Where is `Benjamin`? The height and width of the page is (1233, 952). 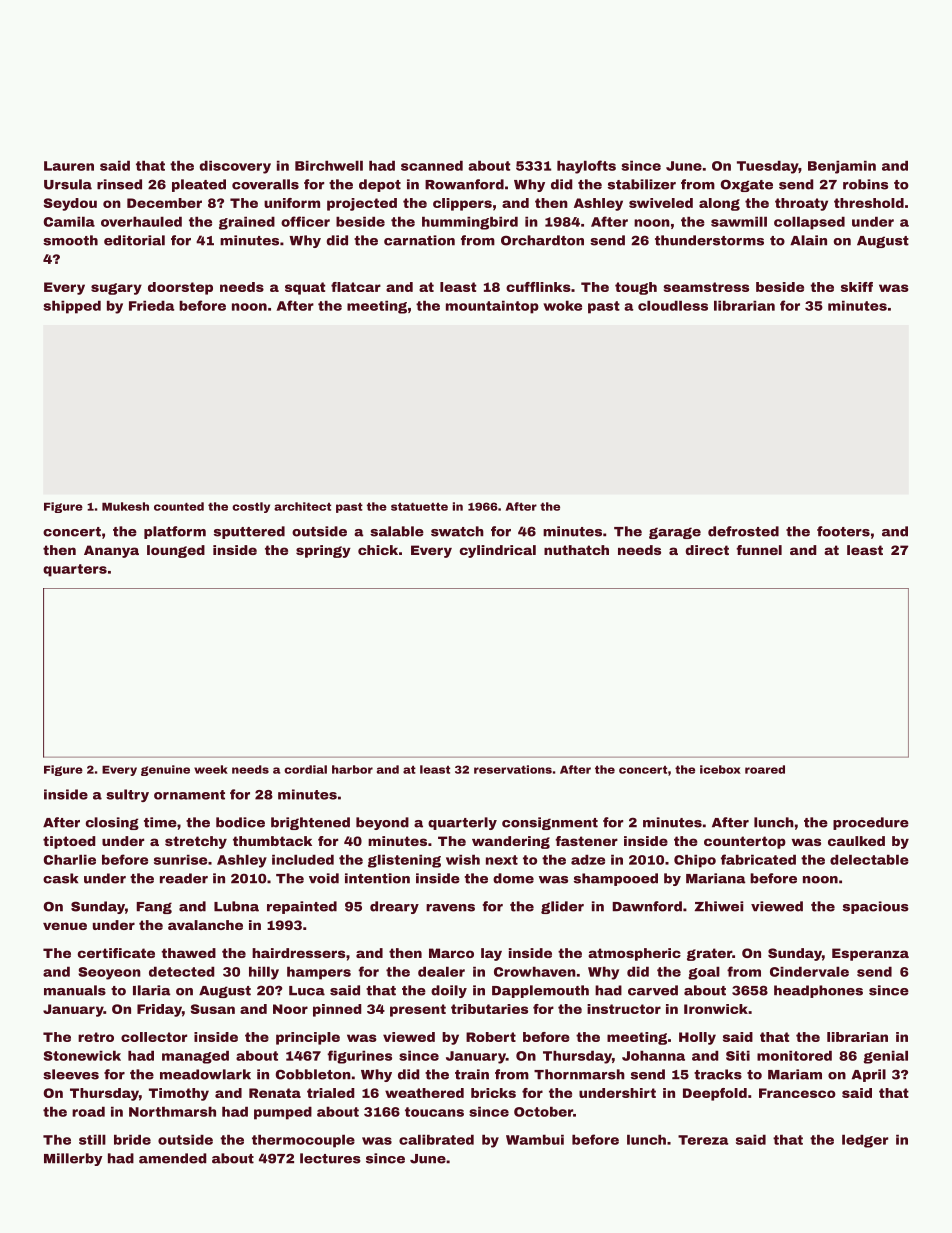
Benjamin is located at coordinates (842, 167).
